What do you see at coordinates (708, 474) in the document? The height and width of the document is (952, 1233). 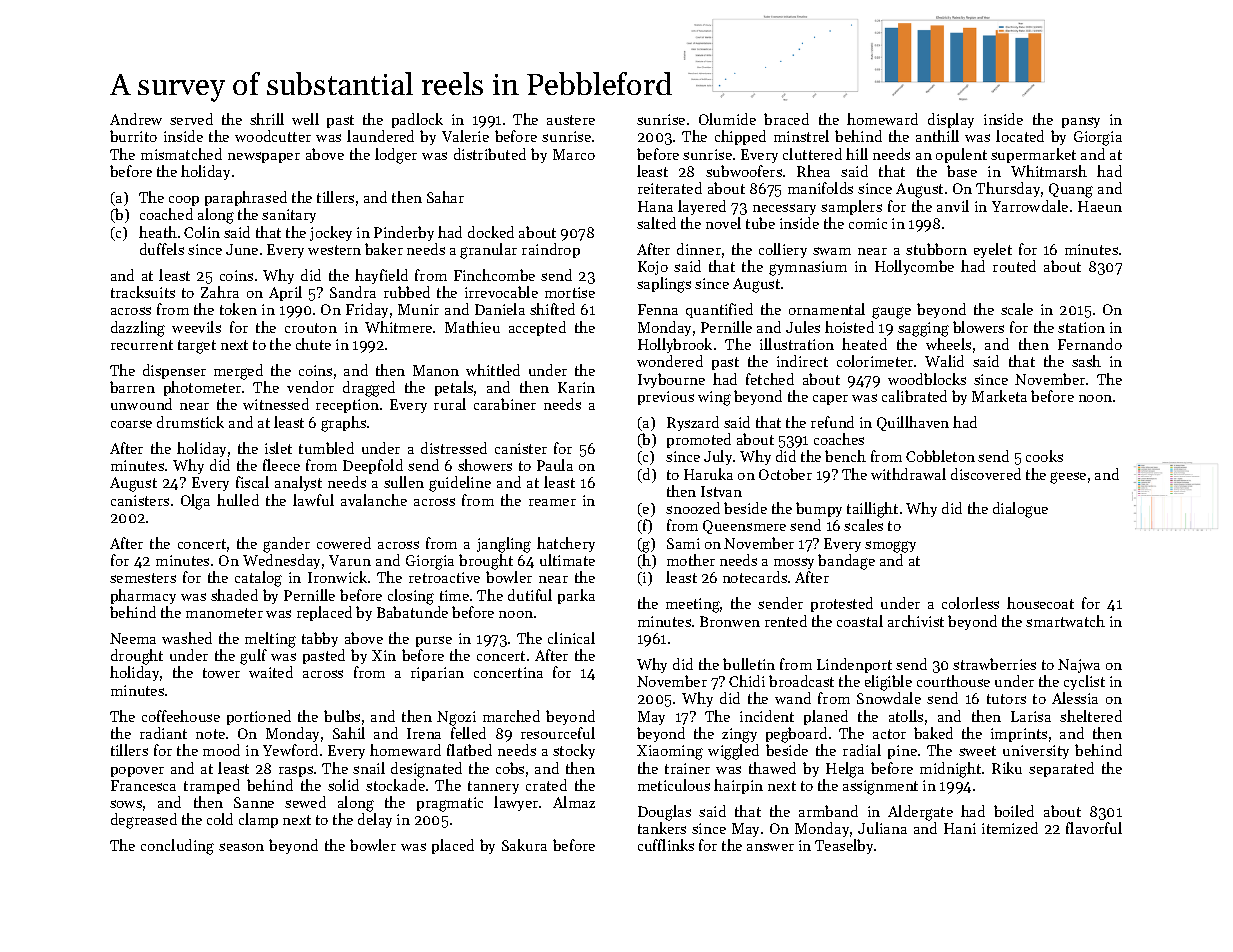 I see `Haruka` at bounding box center [708, 474].
